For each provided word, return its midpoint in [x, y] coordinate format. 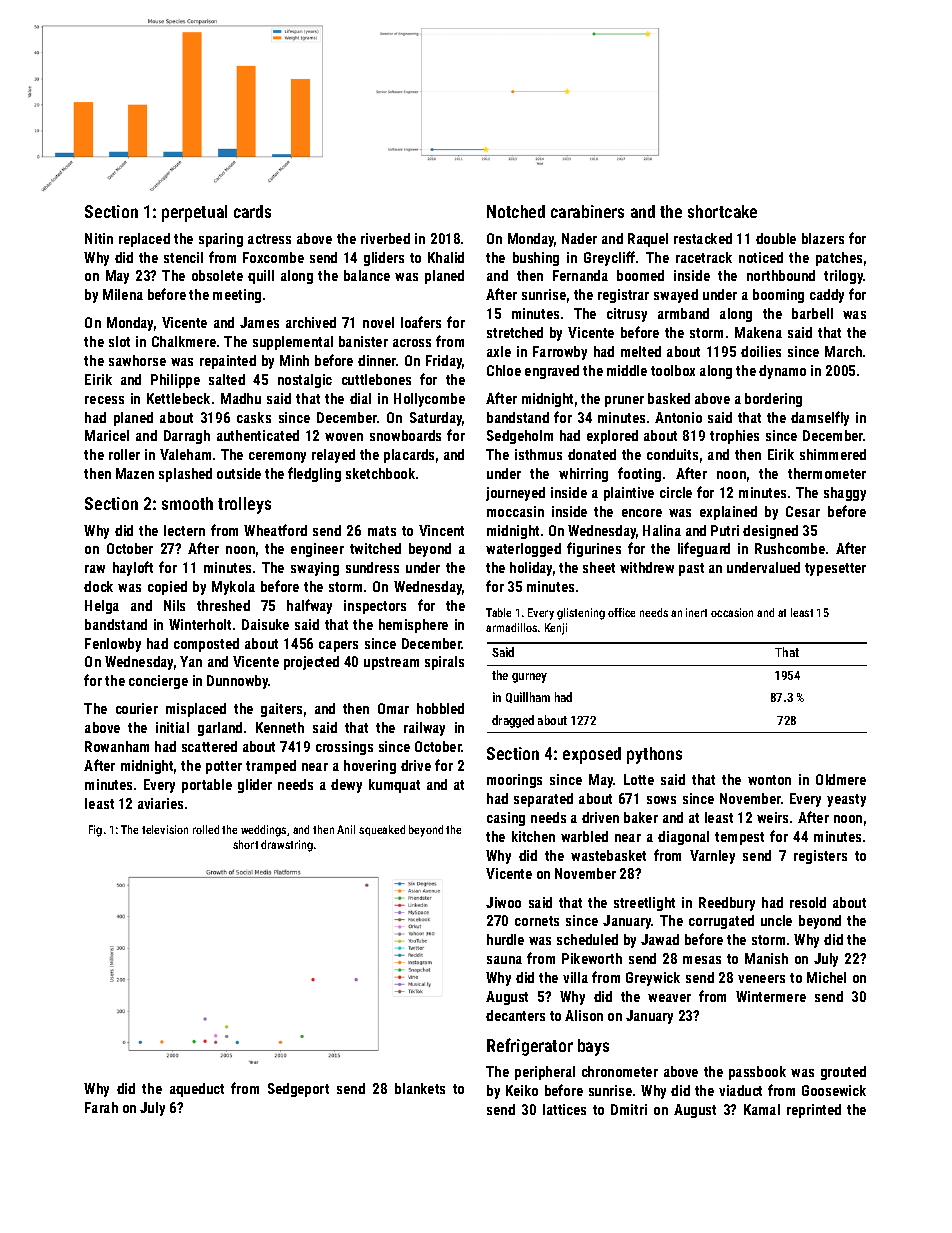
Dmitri [629, 1109]
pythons [654, 755]
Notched [516, 211]
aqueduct [197, 1090]
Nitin [99, 238]
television [165, 829]
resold [808, 902]
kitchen [533, 836]
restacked [703, 238]
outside [239, 473]
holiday [531, 569]
